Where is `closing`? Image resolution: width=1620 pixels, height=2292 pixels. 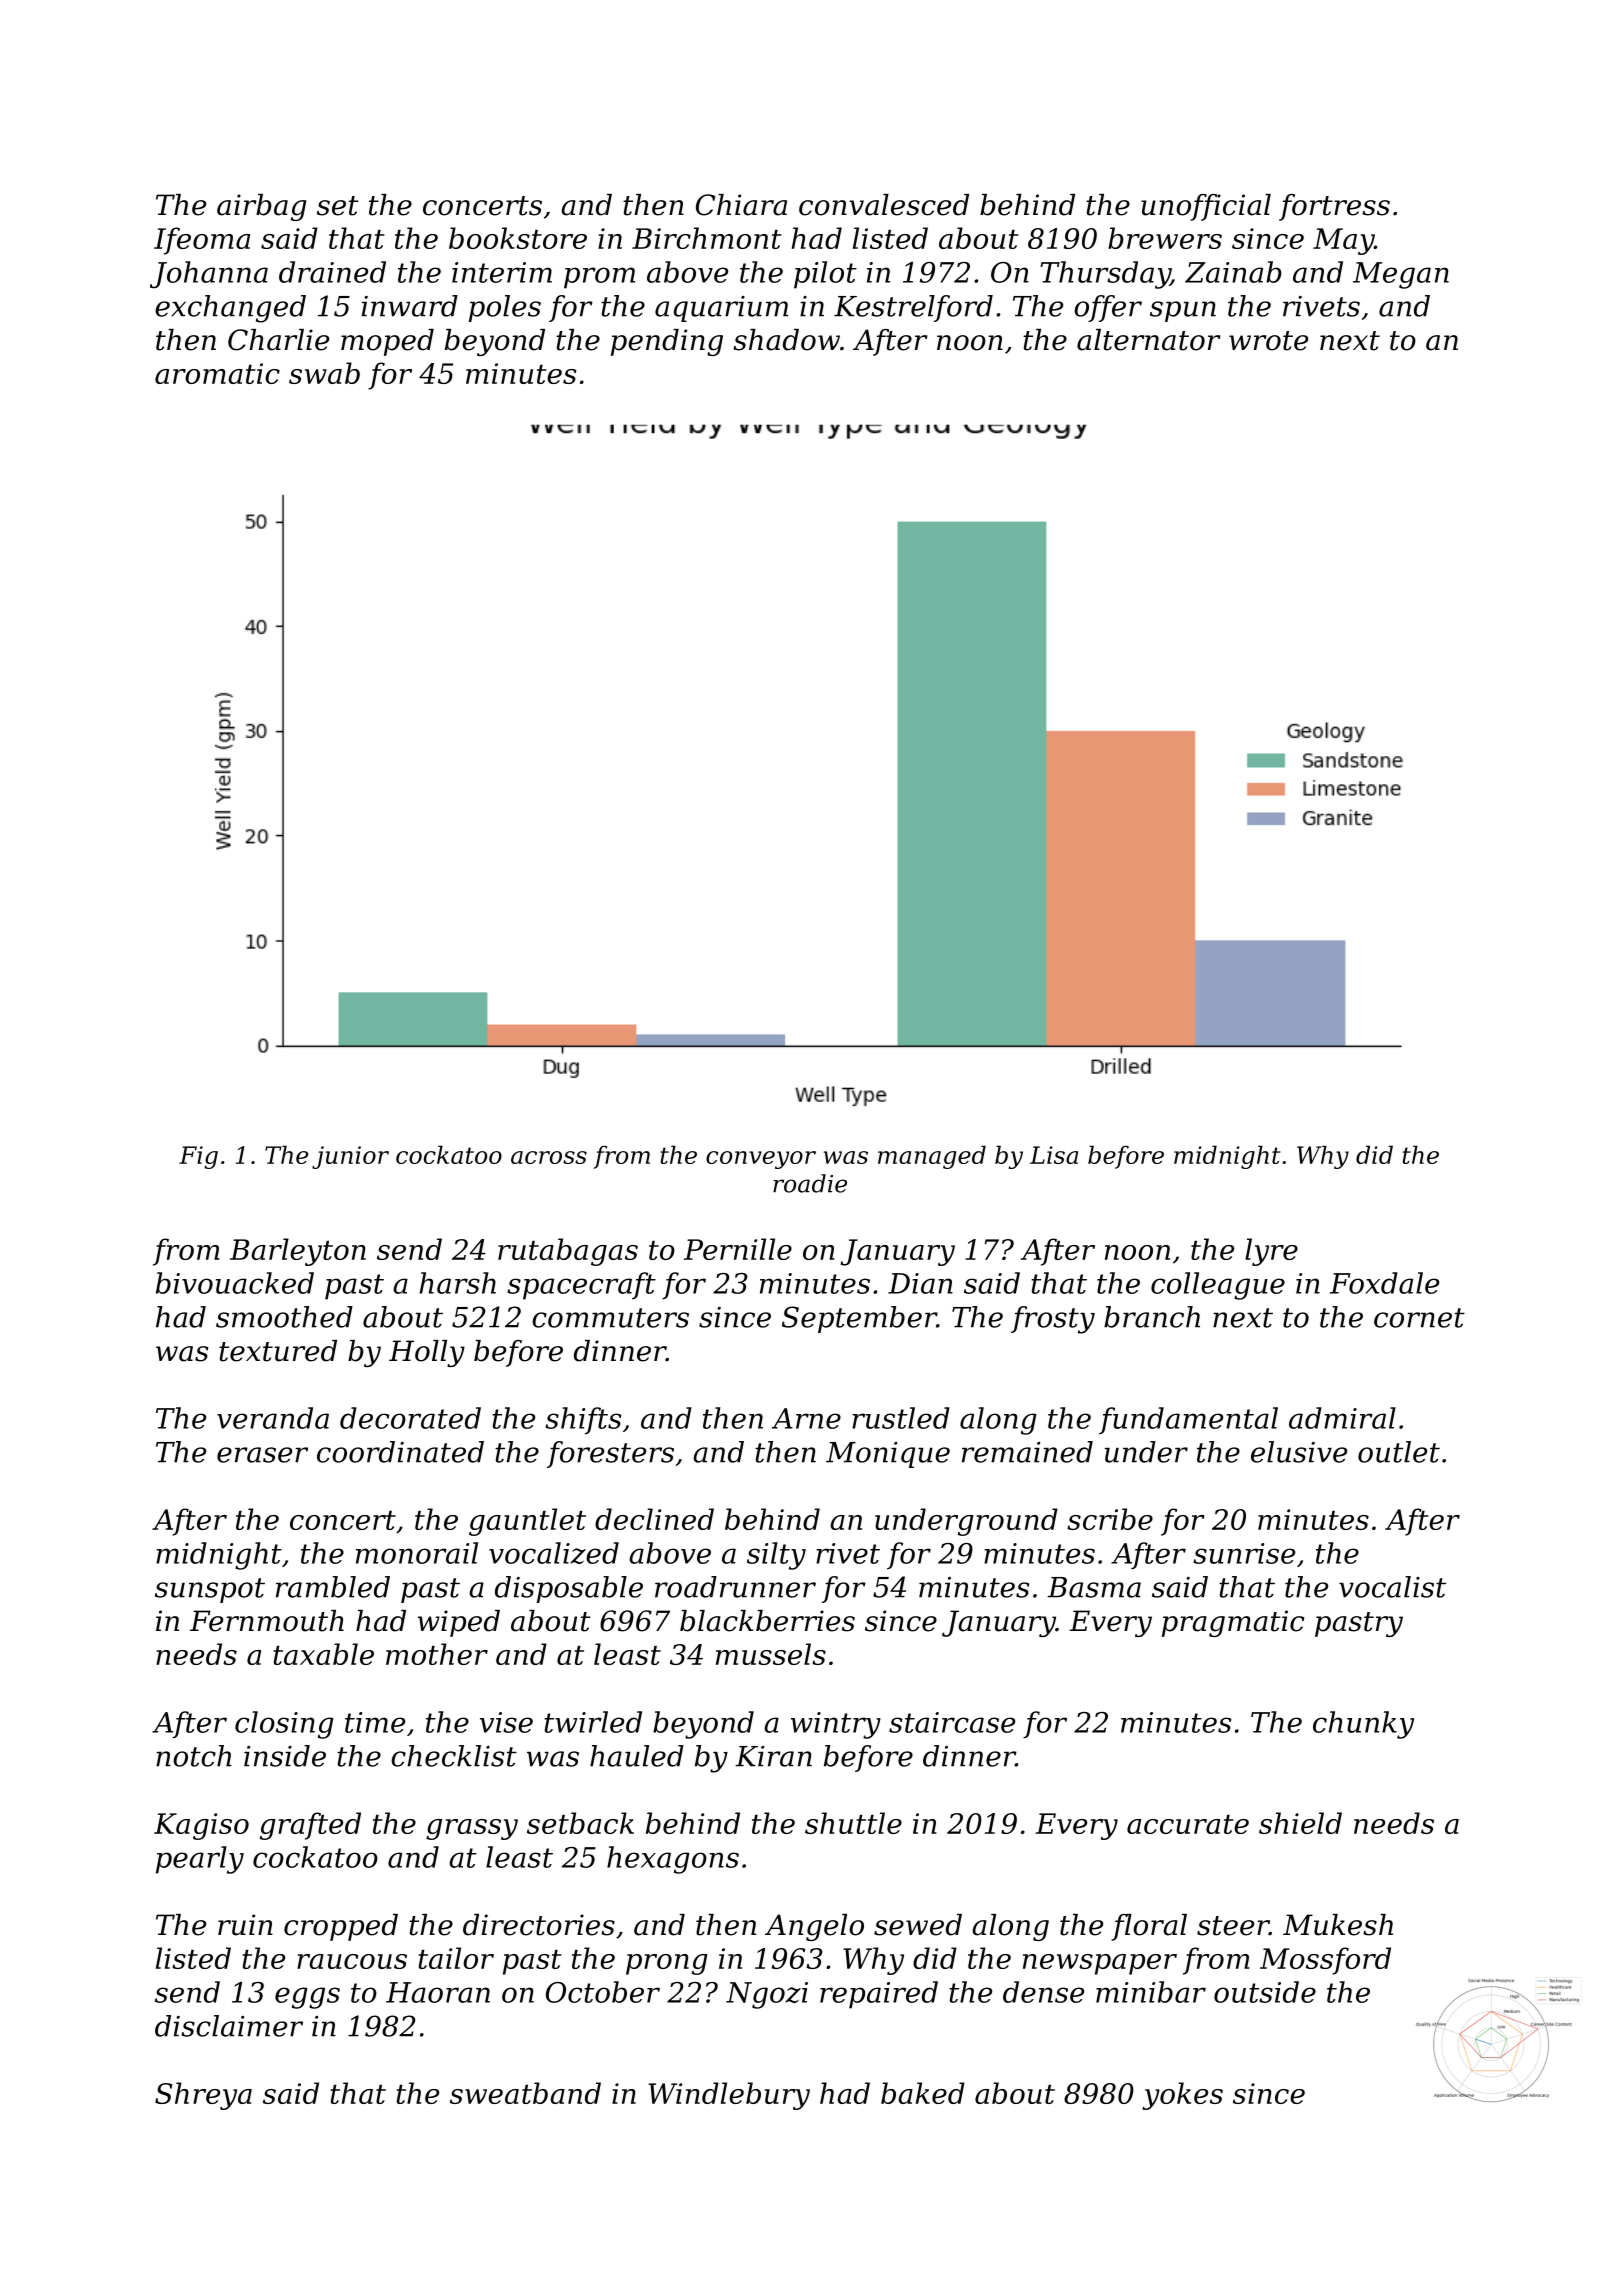 closing is located at coordinates (284, 1725).
